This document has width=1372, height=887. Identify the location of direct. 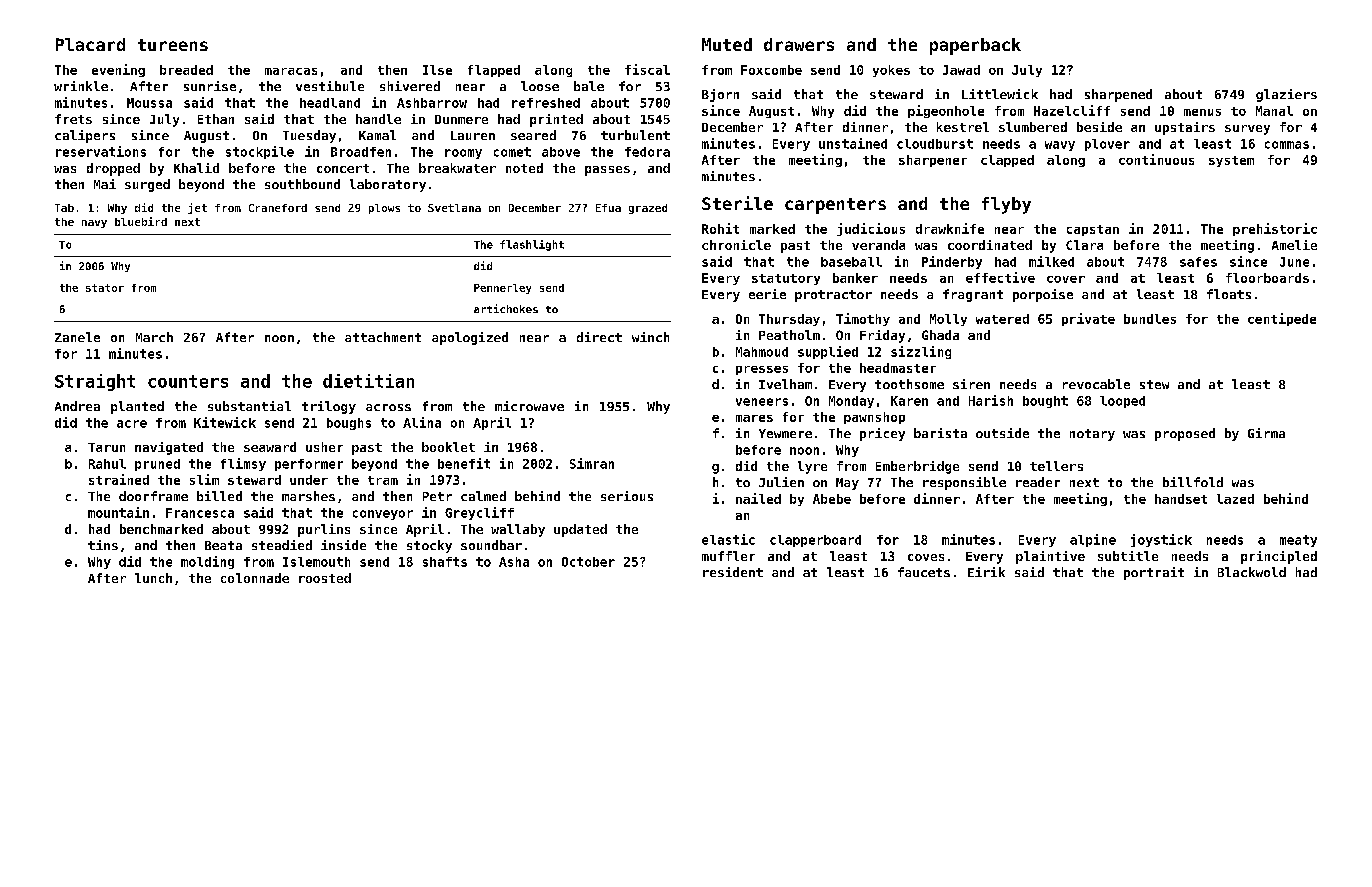
(599, 337).
